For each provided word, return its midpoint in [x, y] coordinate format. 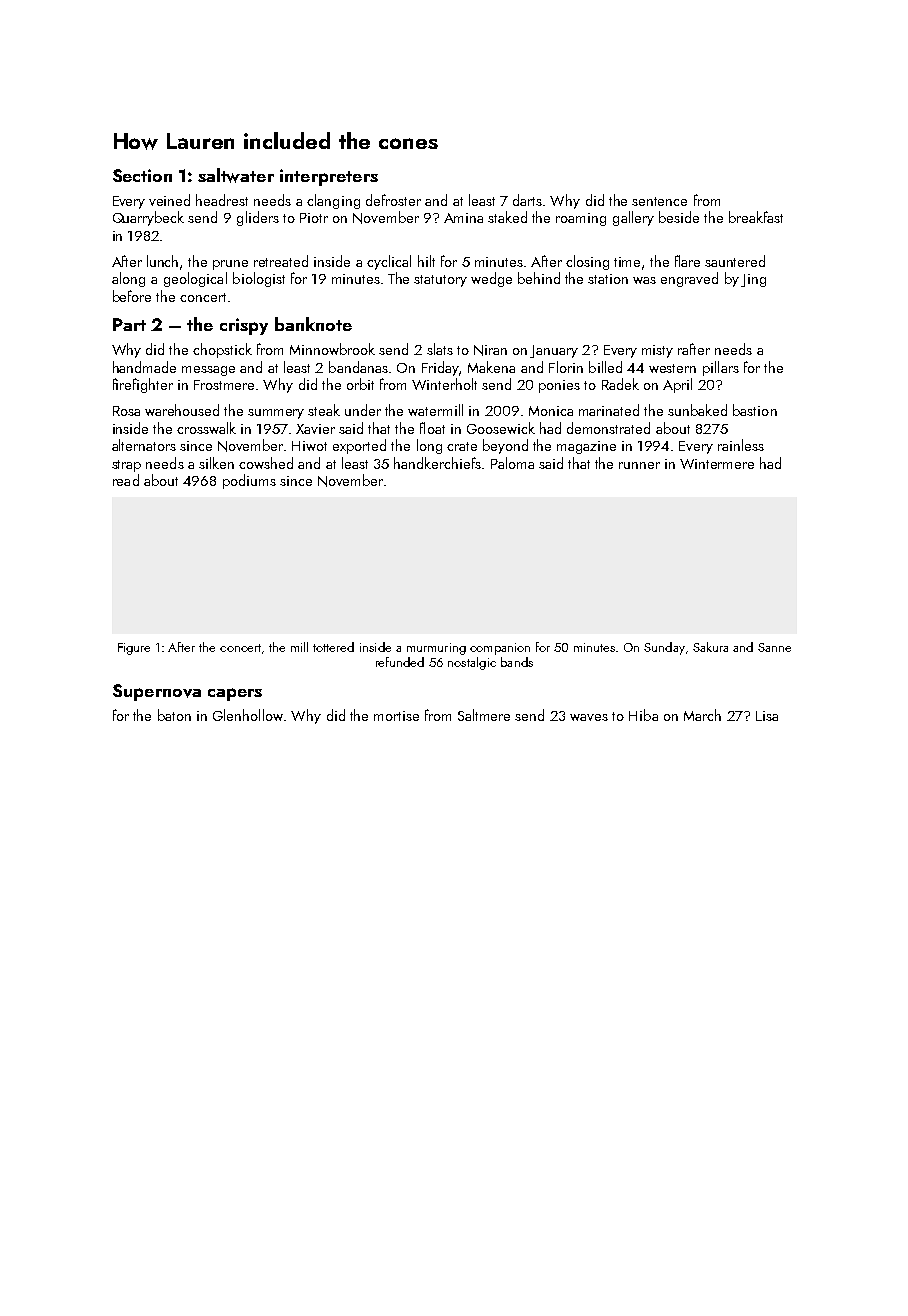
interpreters [329, 177]
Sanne [774, 647]
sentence [659, 201]
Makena [491, 367]
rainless [741, 445]
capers [235, 694]
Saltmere [484, 715]
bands [517, 662]
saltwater [236, 175]
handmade [144, 367]
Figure [134, 649]
